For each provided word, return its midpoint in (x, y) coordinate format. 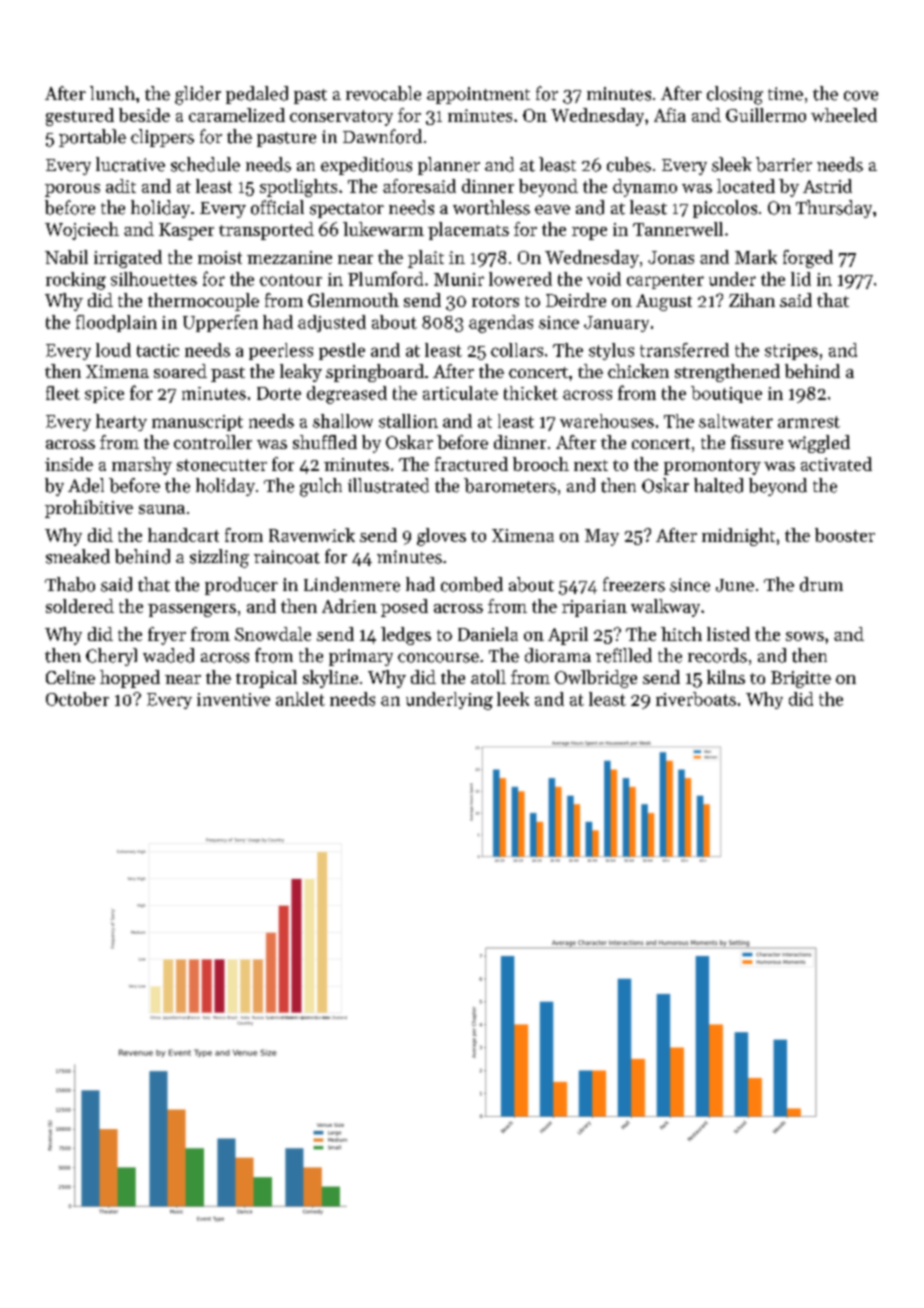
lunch (112, 93)
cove (861, 96)
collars (517, 350)
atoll (488, 677)
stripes (791, 352)
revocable (383, 93)
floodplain (116, 323)
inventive (233, 699)
